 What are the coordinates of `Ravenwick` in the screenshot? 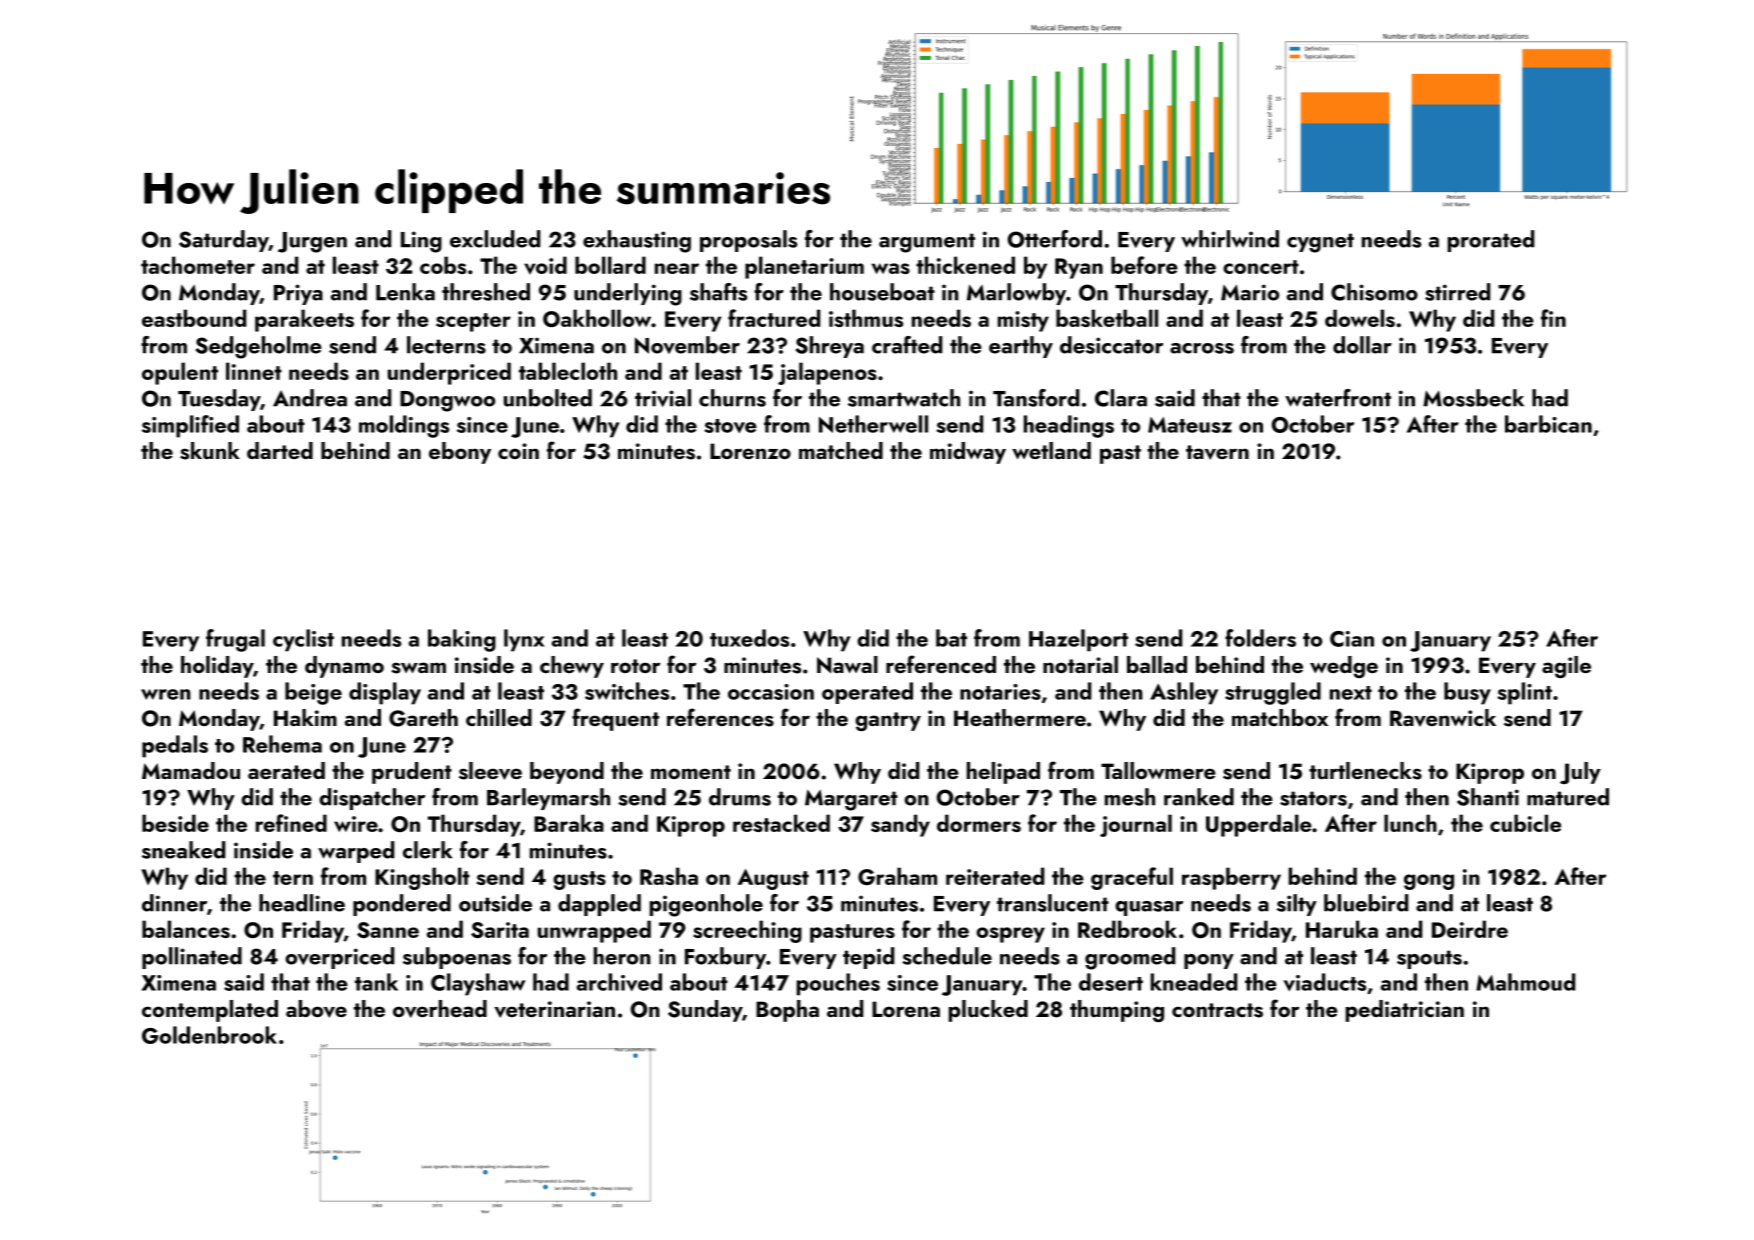 It's located at (1443, 718).
